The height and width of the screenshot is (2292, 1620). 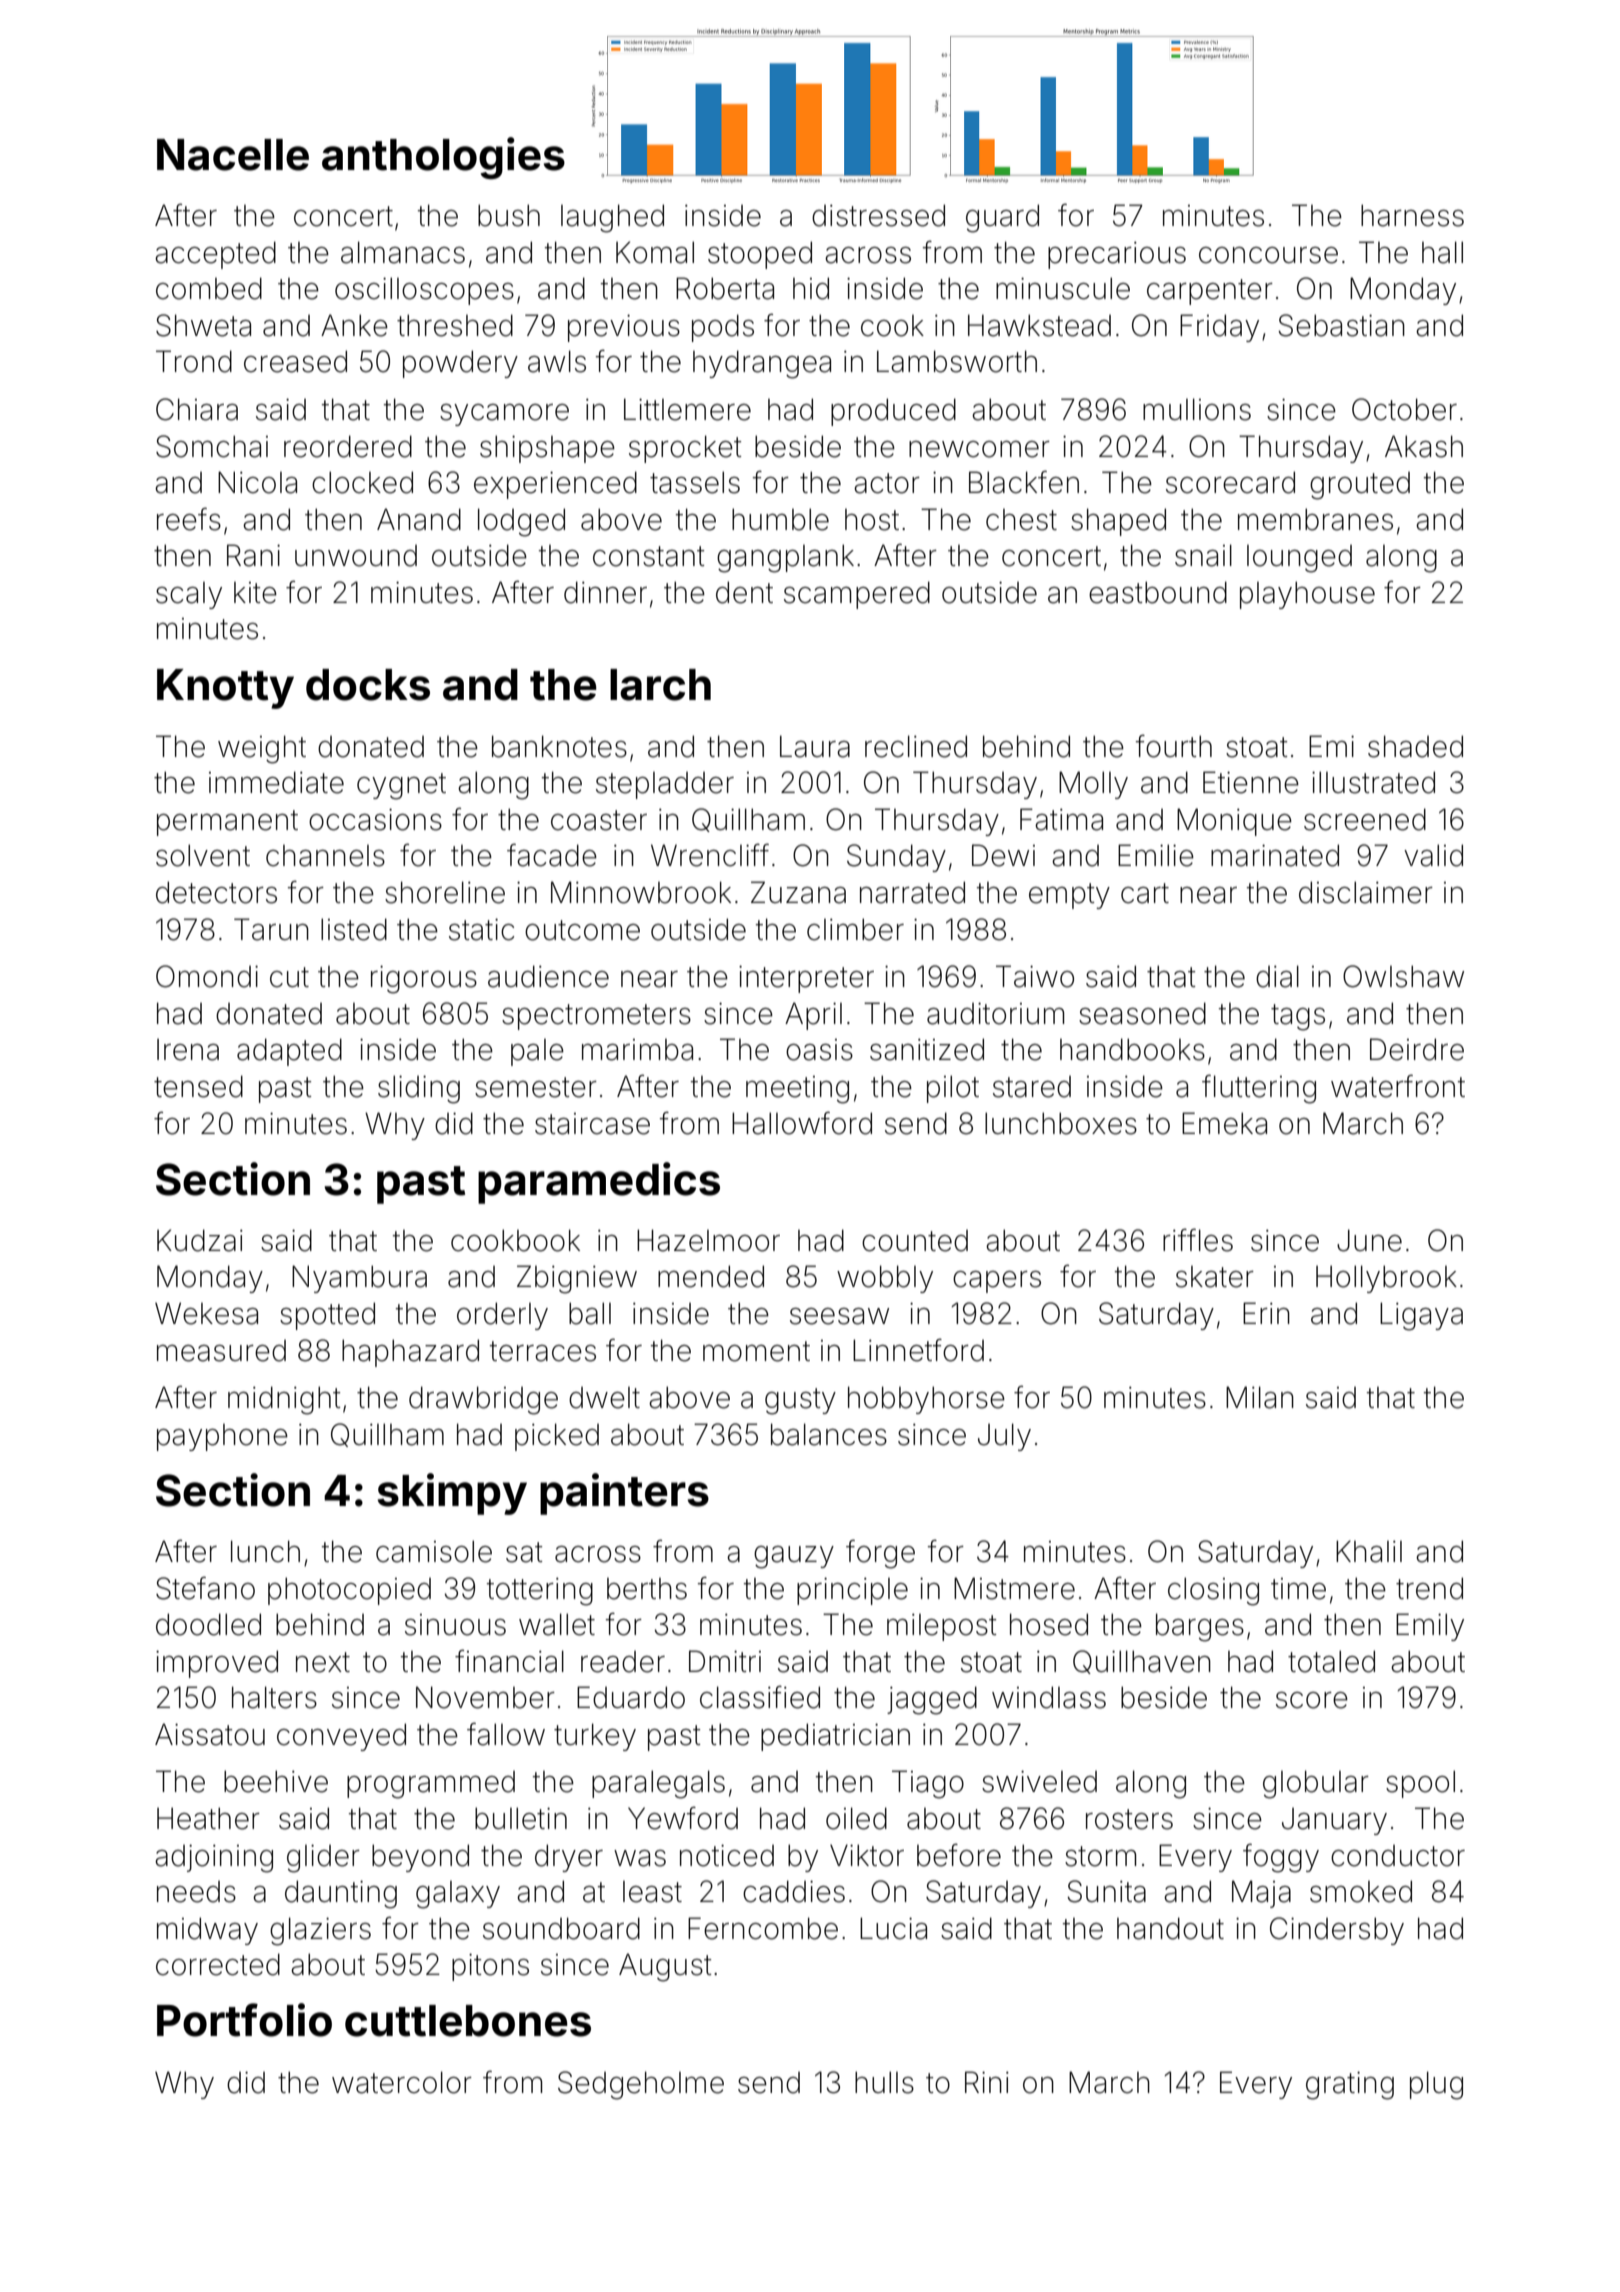 What do you see at coordinates (926, 1400) in the screenshot?
I see `hobbyhorse` at bounding box center [926, 1400].
